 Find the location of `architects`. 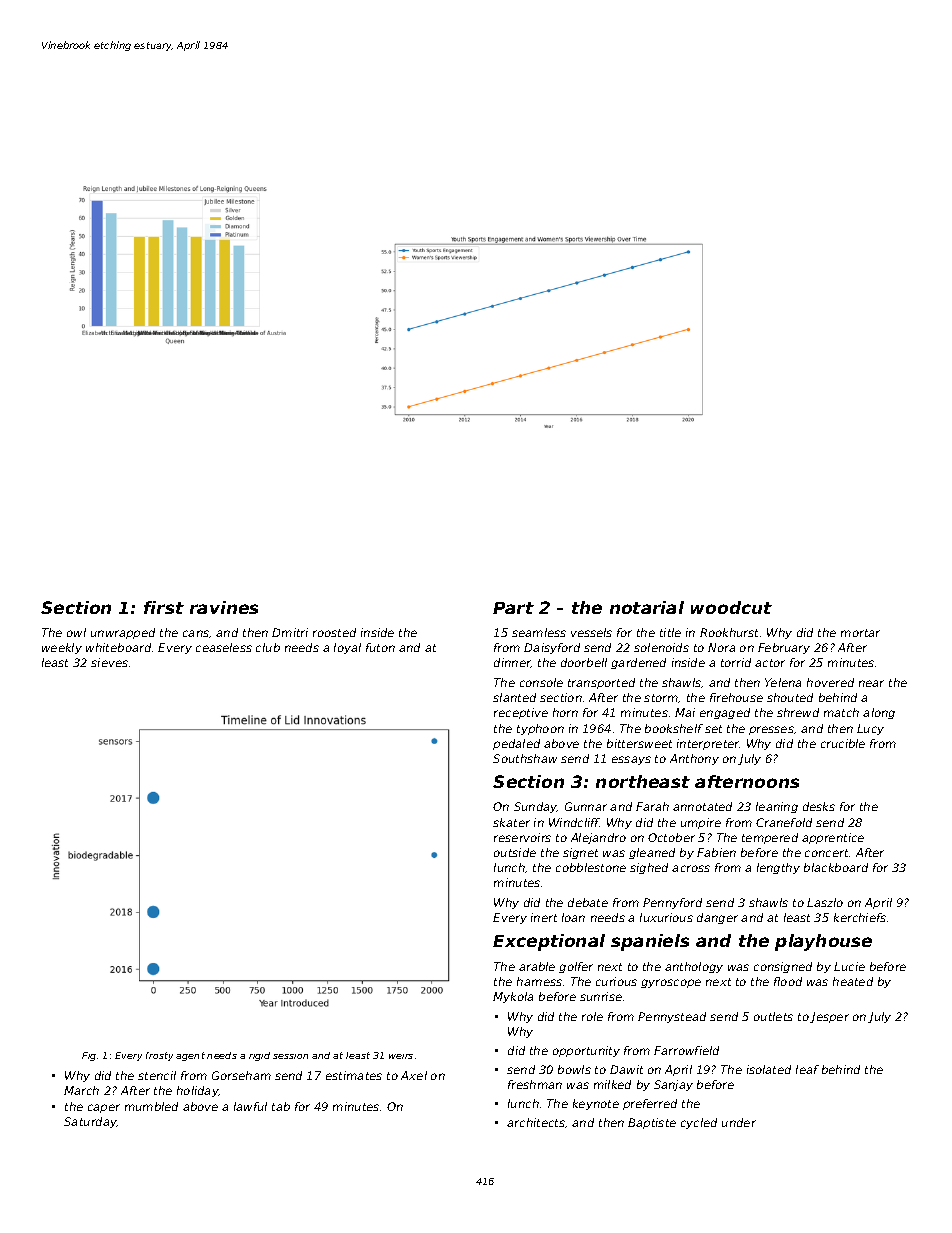

architects is located at coordinates (536, 1122).
